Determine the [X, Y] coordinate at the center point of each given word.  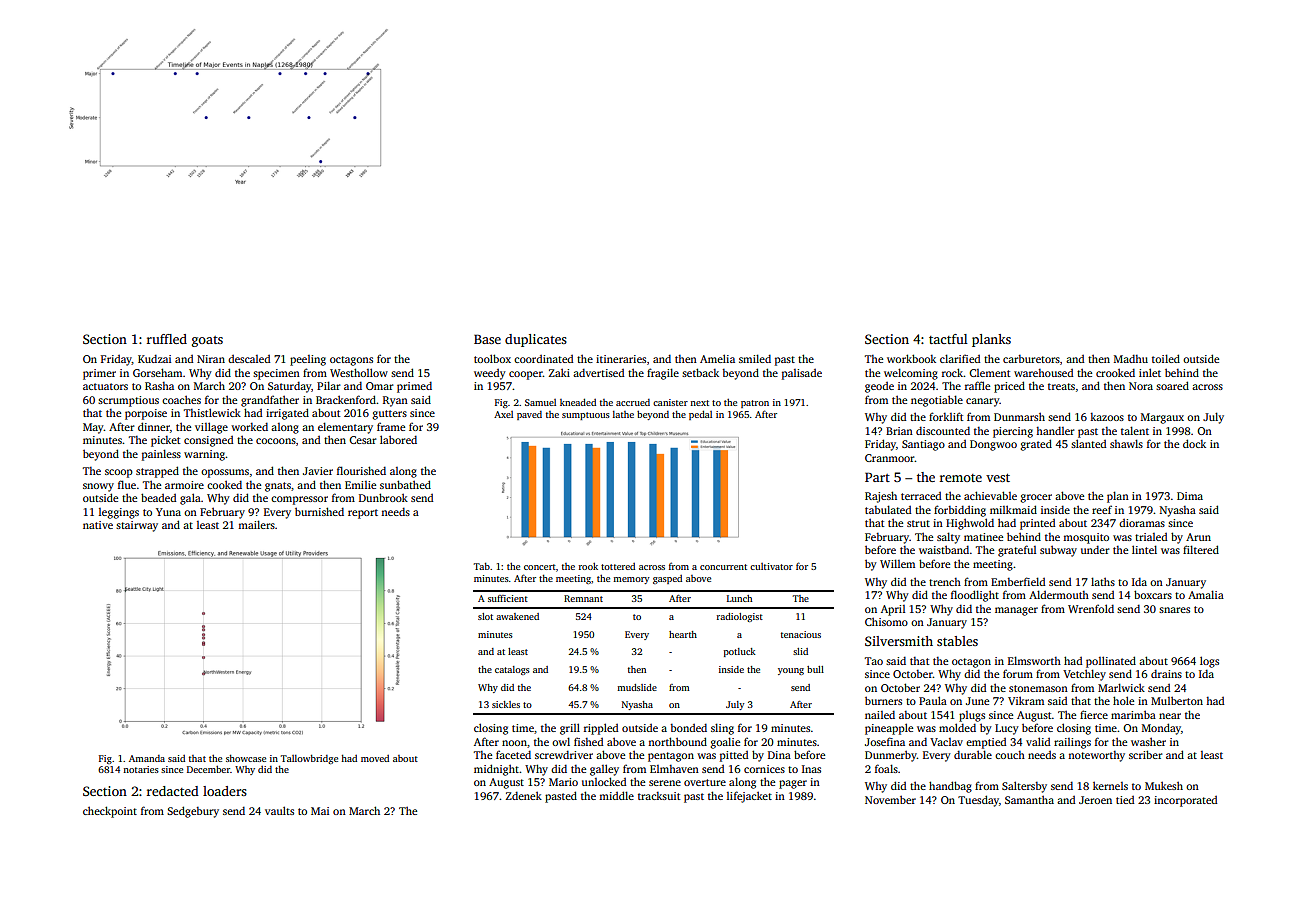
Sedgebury [193, 812]
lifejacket [749, 797]
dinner [154, 426]
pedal [700, 415]
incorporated [1185, 801]
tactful [948, 339]
